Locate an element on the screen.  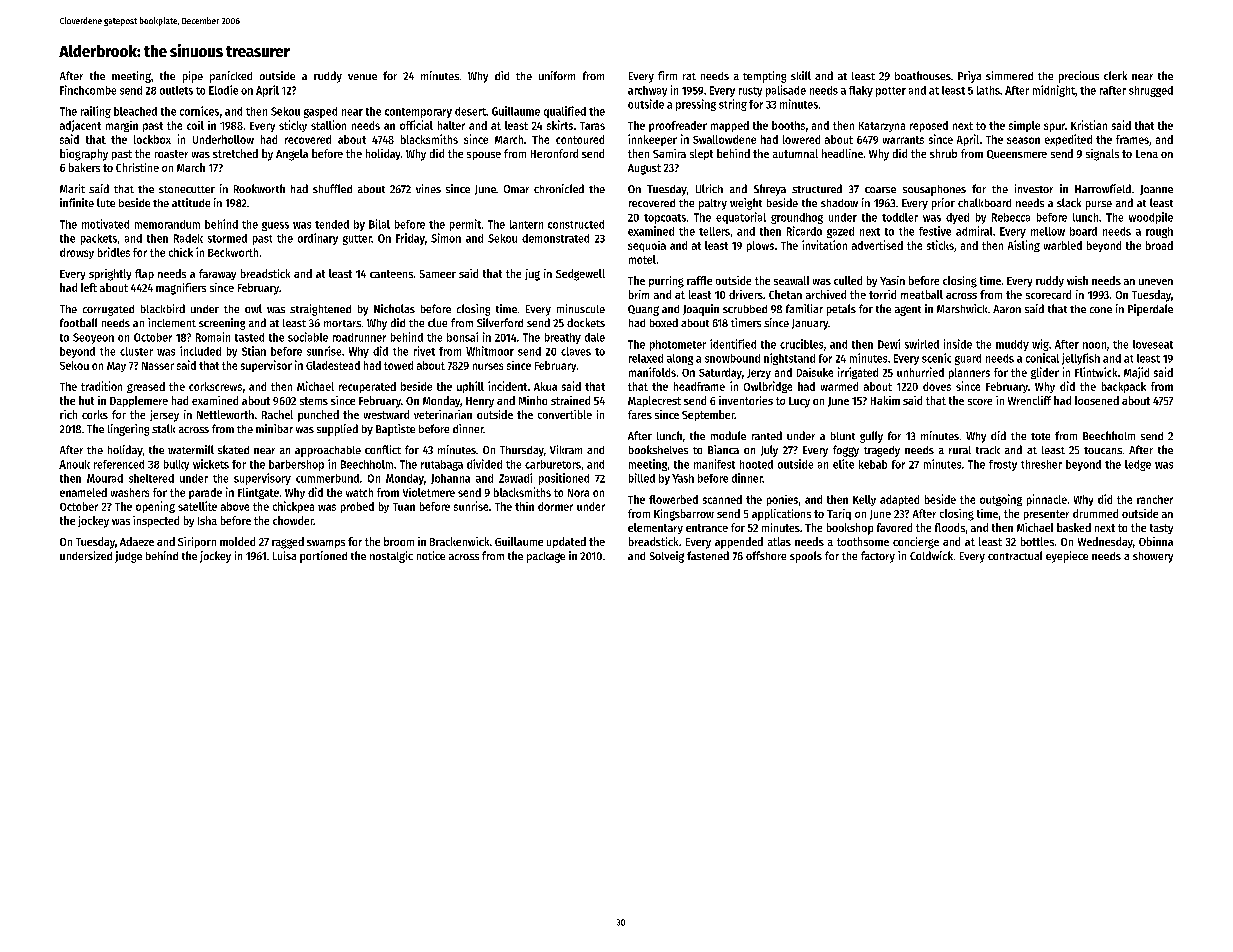
minuscule is located at coordinates (581, 308).
